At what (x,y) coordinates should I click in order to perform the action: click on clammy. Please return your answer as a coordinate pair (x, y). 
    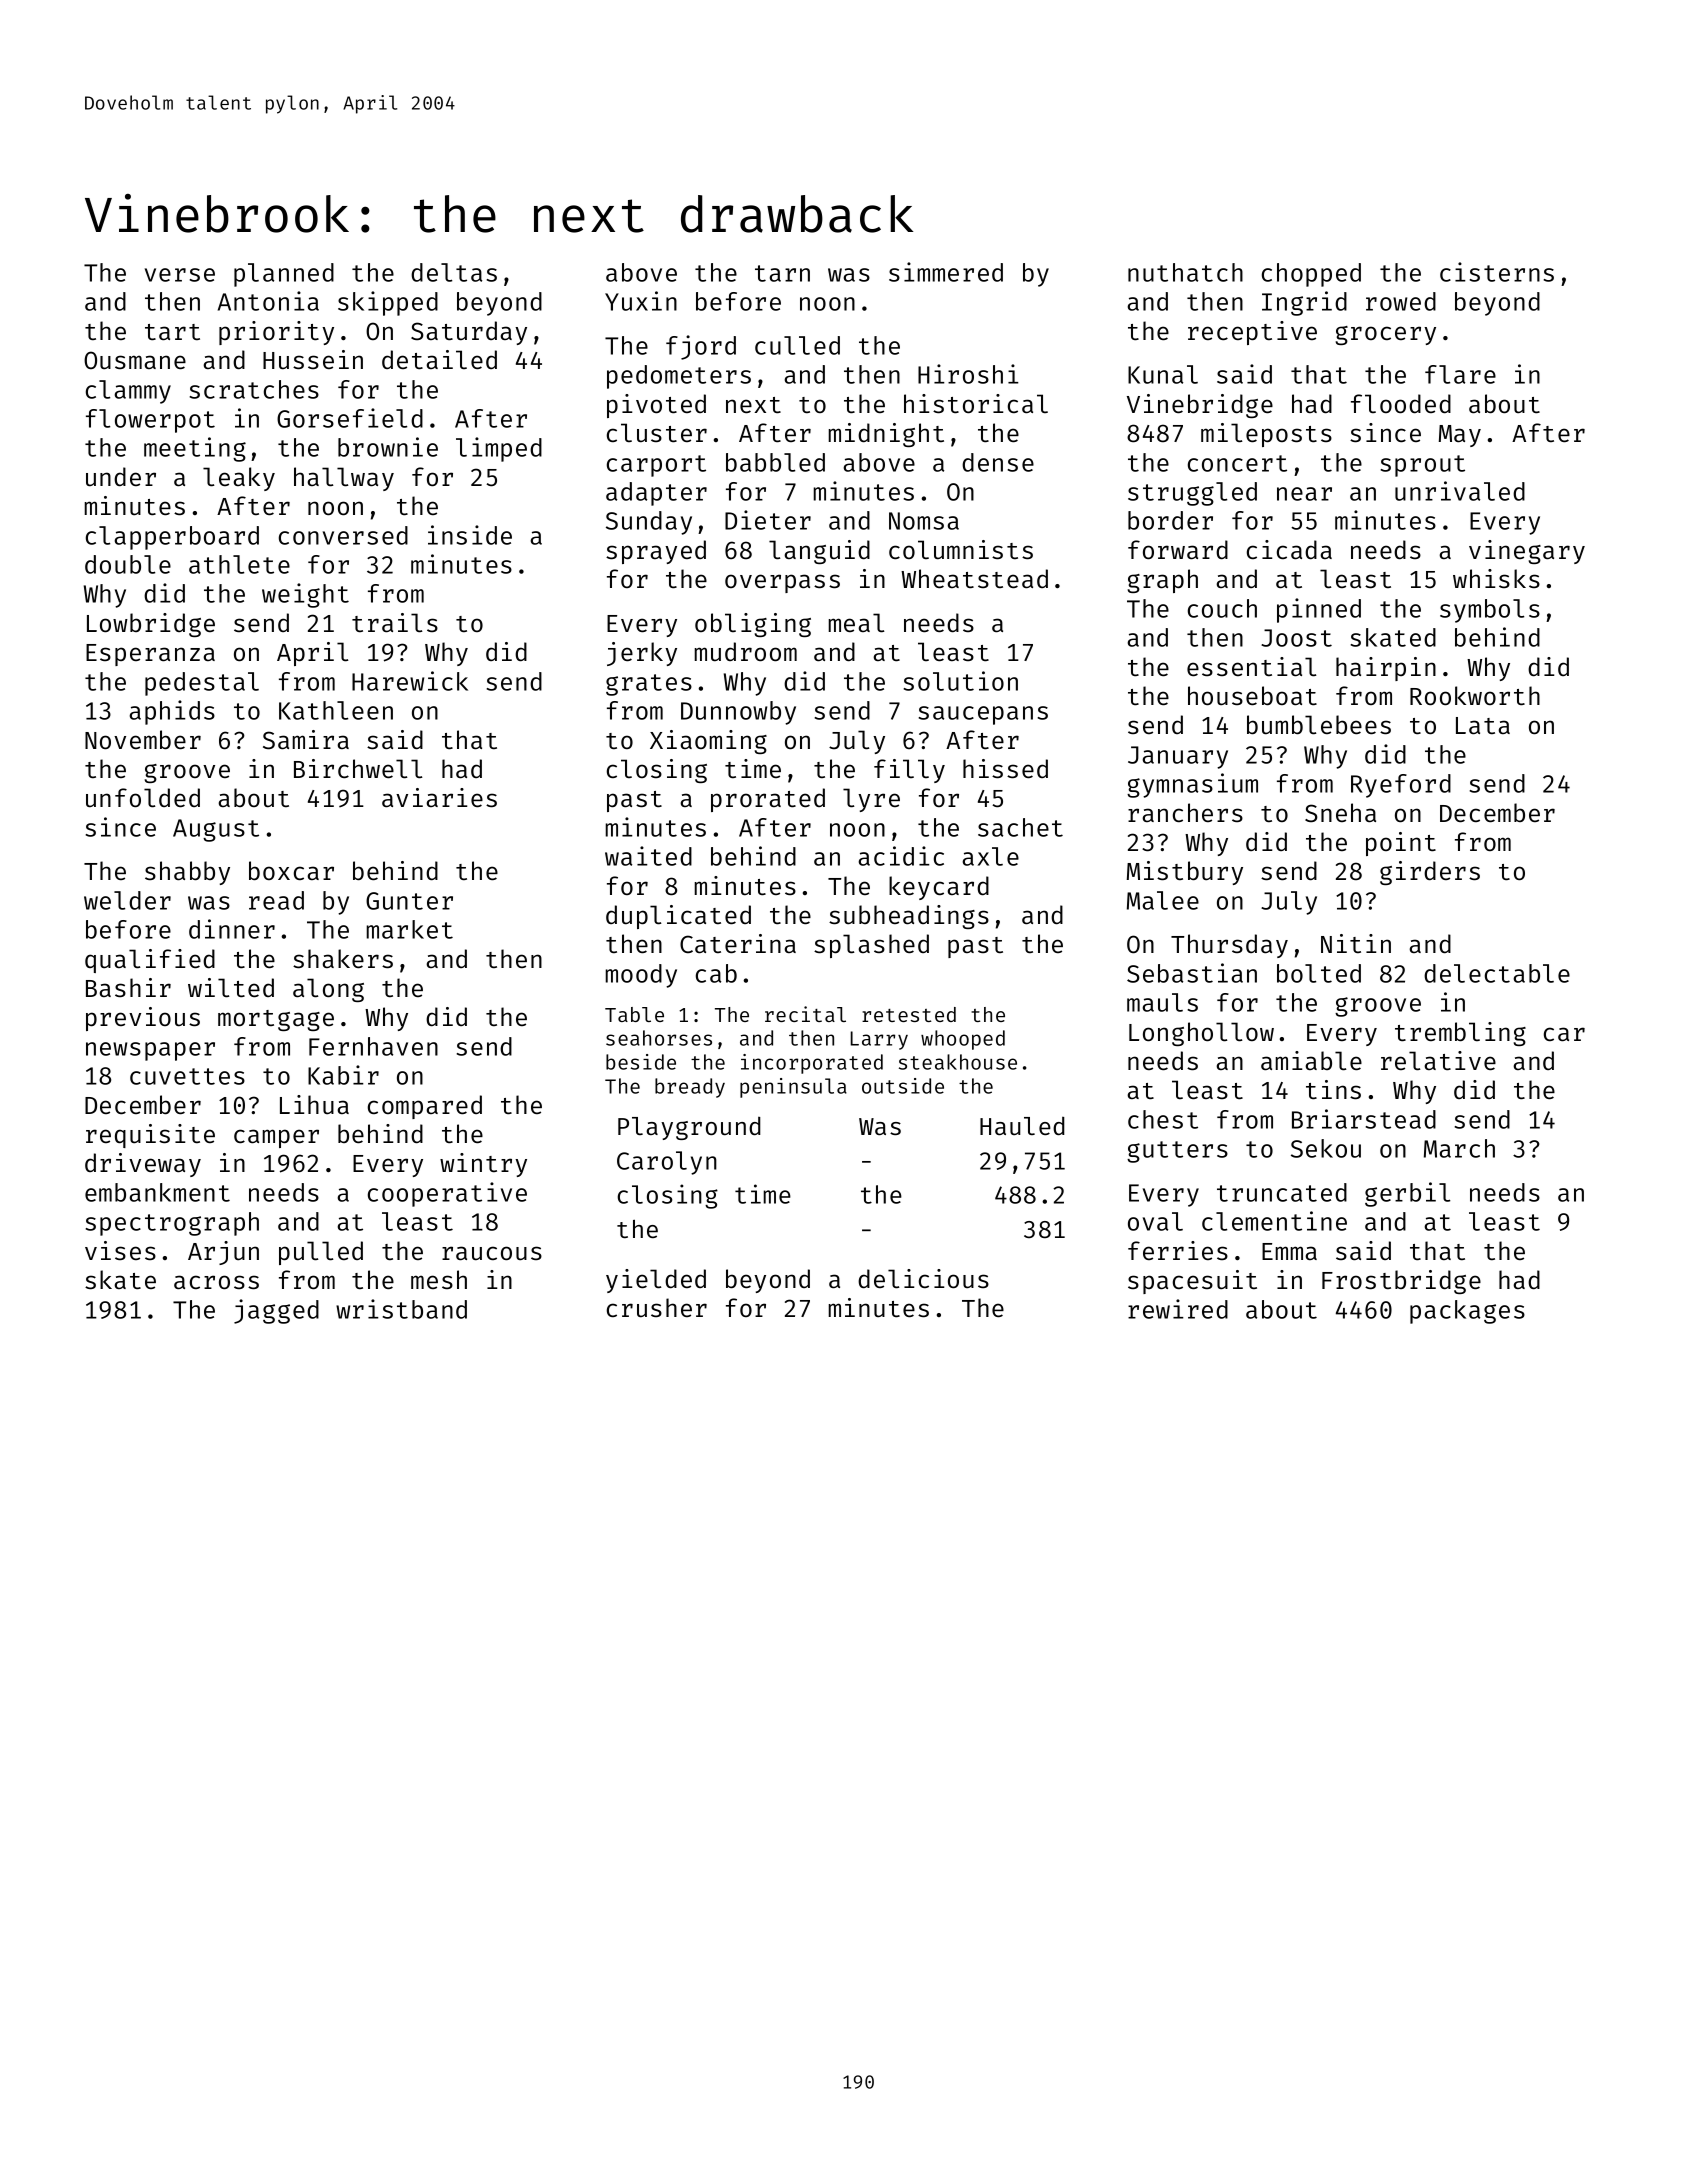
    Looking at the image, I should click on (128, 392).
